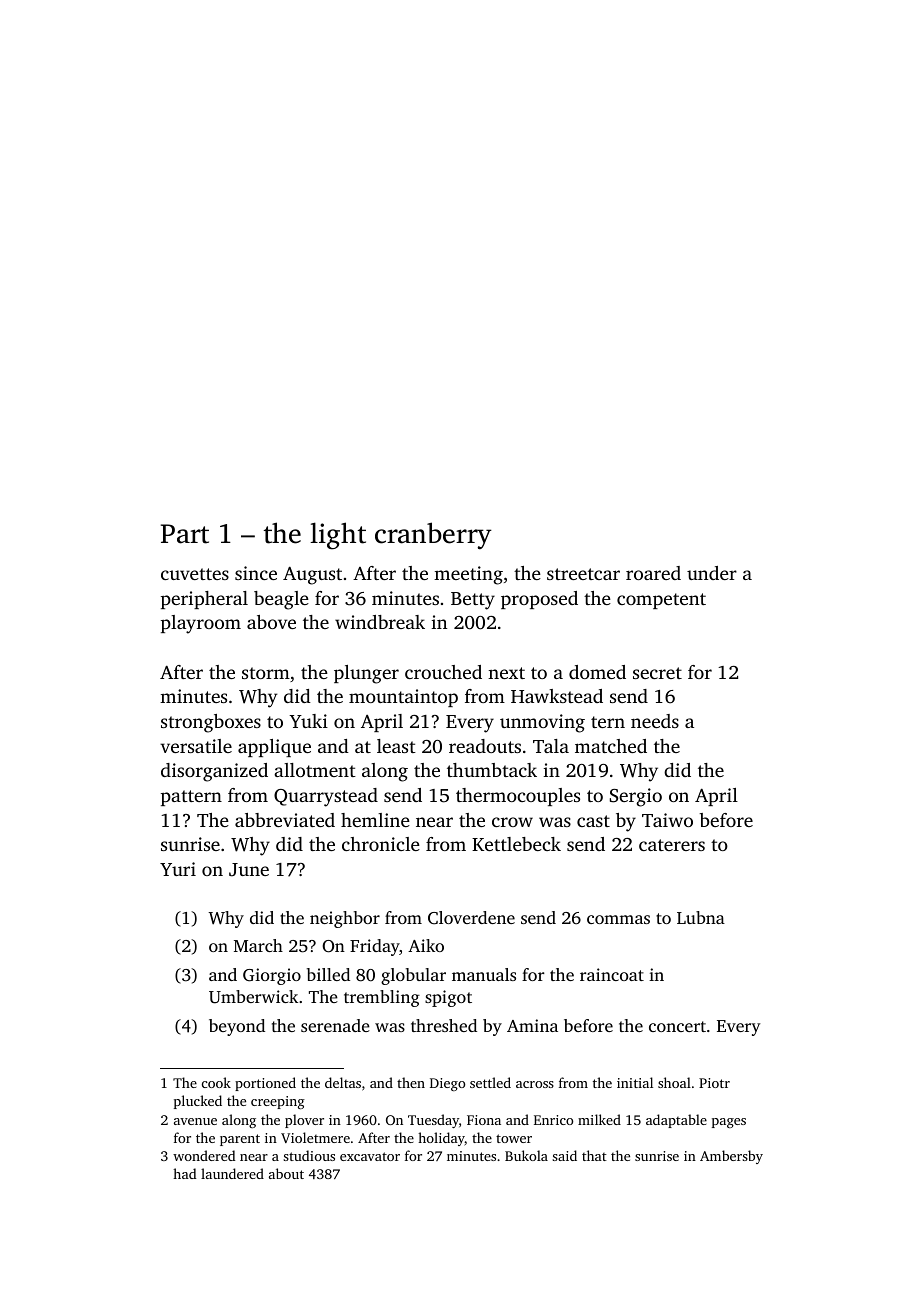  What do you see at coordinates (201, 624) in the page?
I see `playroom` at bounding box center [201, 624].
